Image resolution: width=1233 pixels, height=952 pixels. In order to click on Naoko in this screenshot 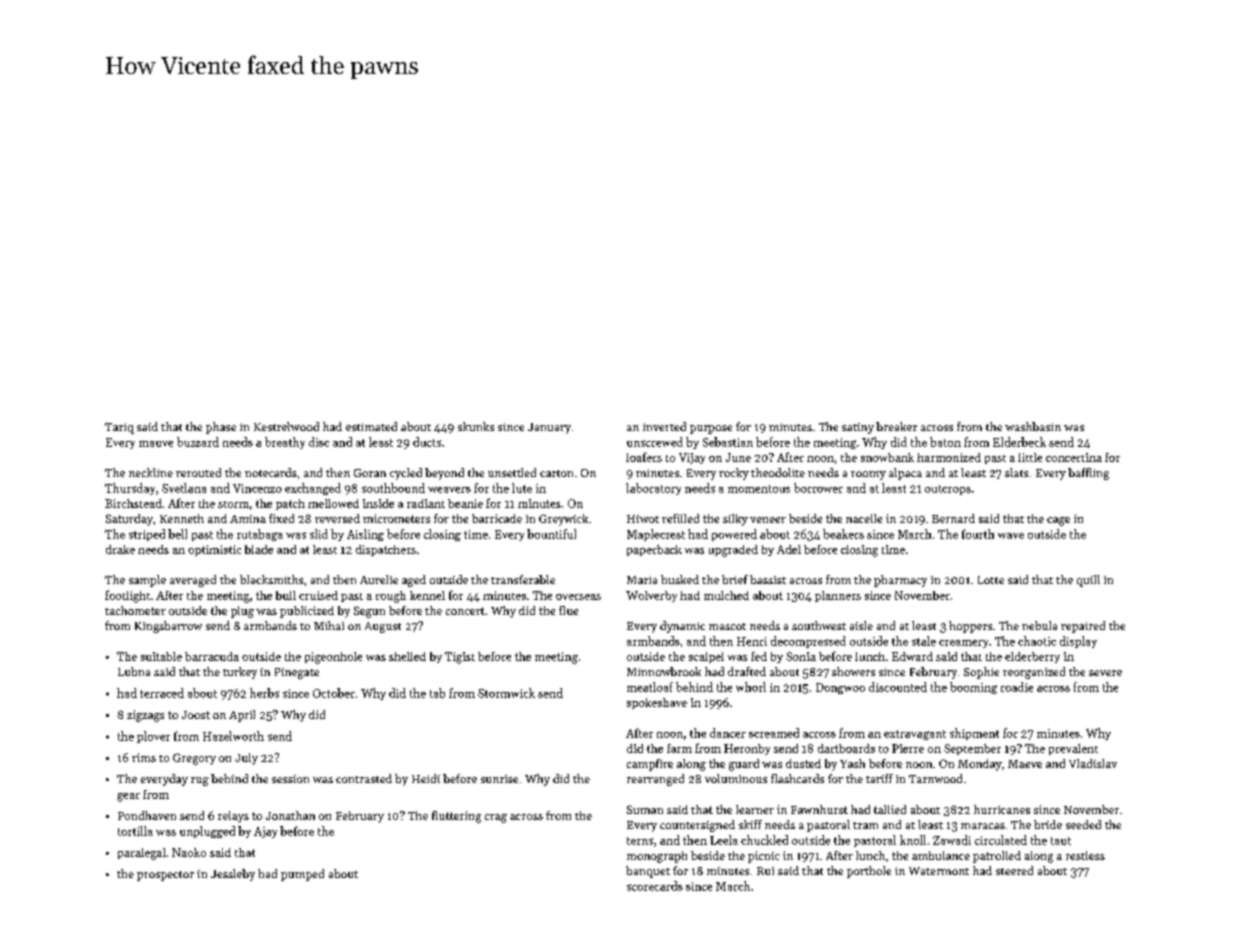, I will do `click(189, 852)`.
